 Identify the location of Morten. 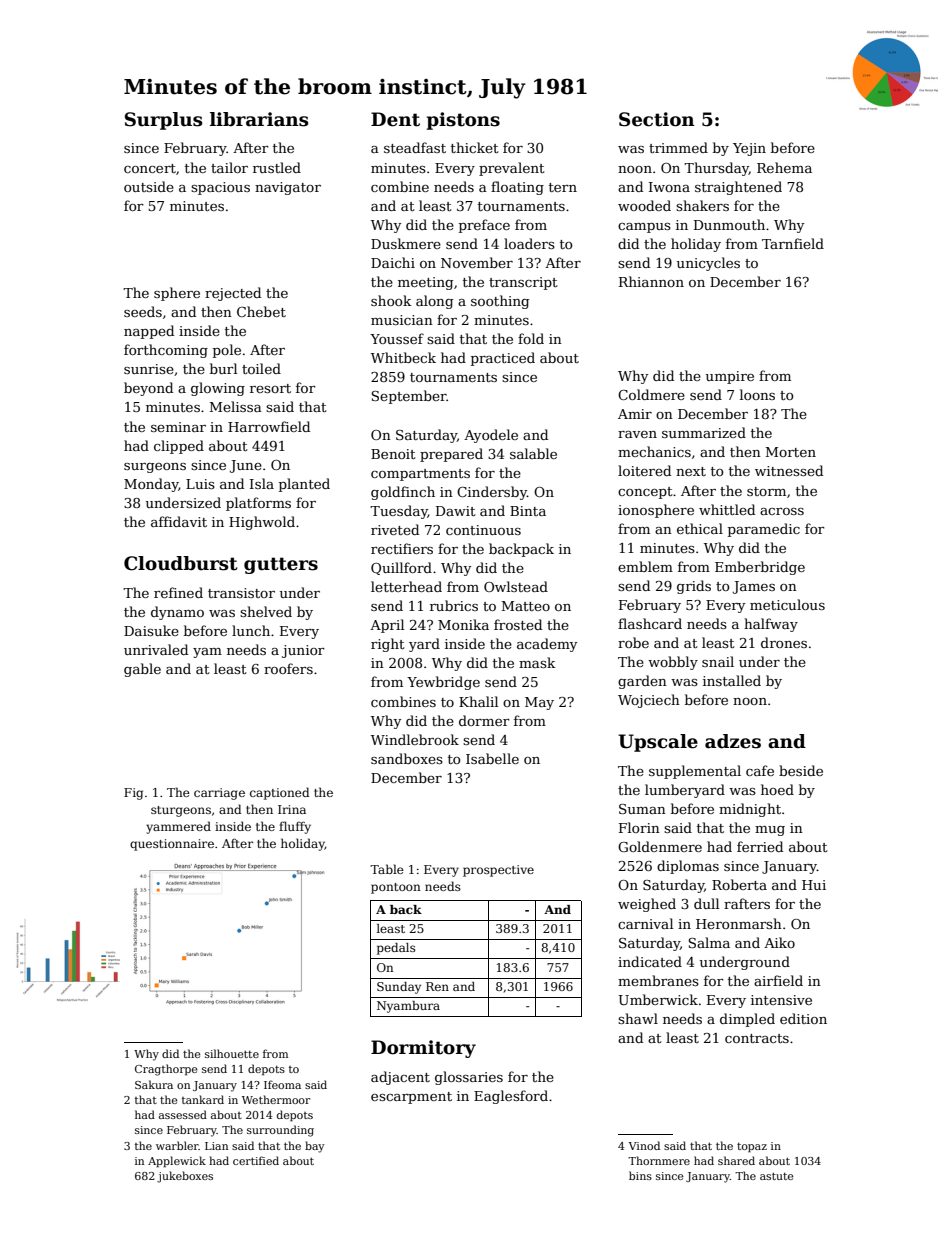
(791, 452).
